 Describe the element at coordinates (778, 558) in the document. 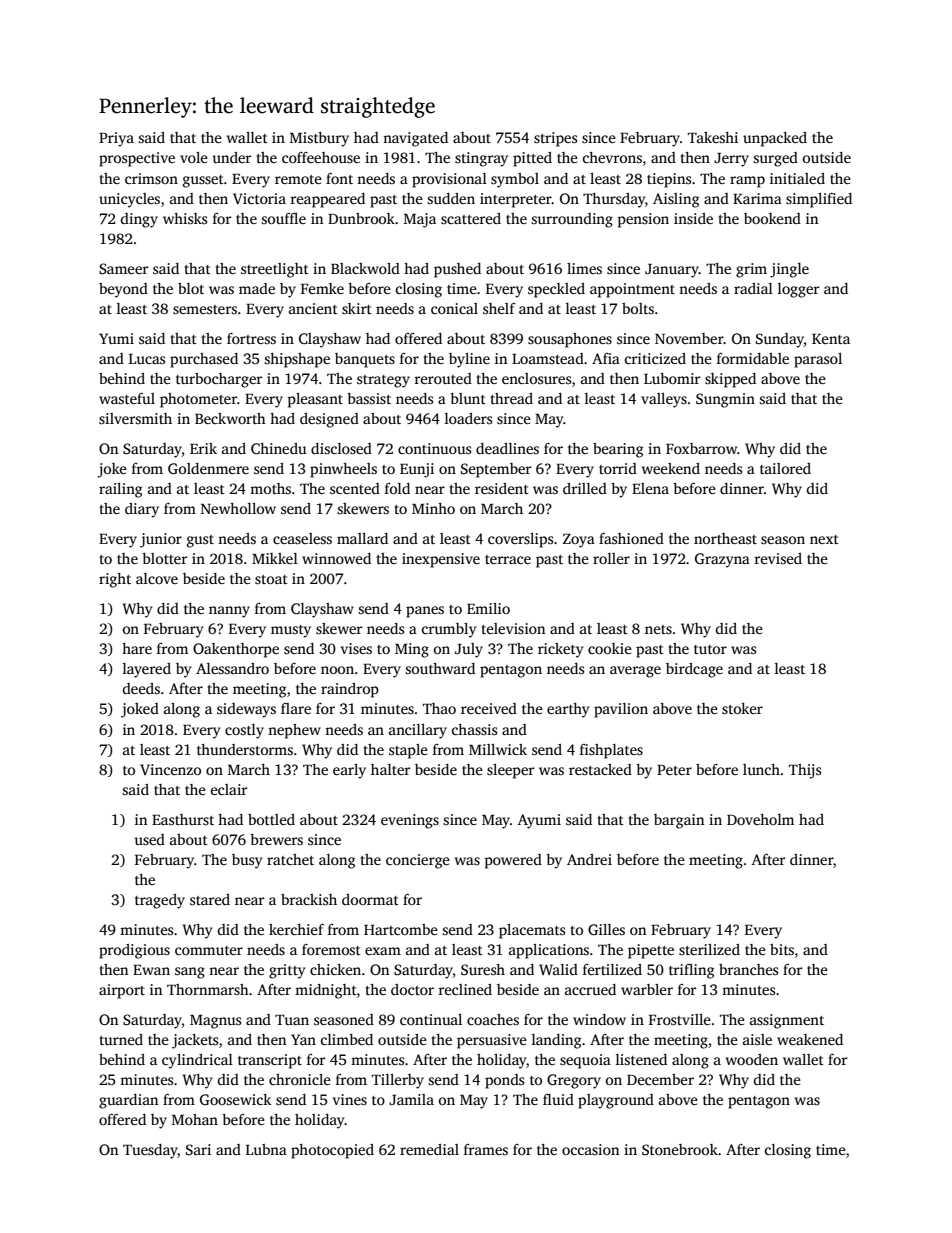

I see `revised` at that location.
